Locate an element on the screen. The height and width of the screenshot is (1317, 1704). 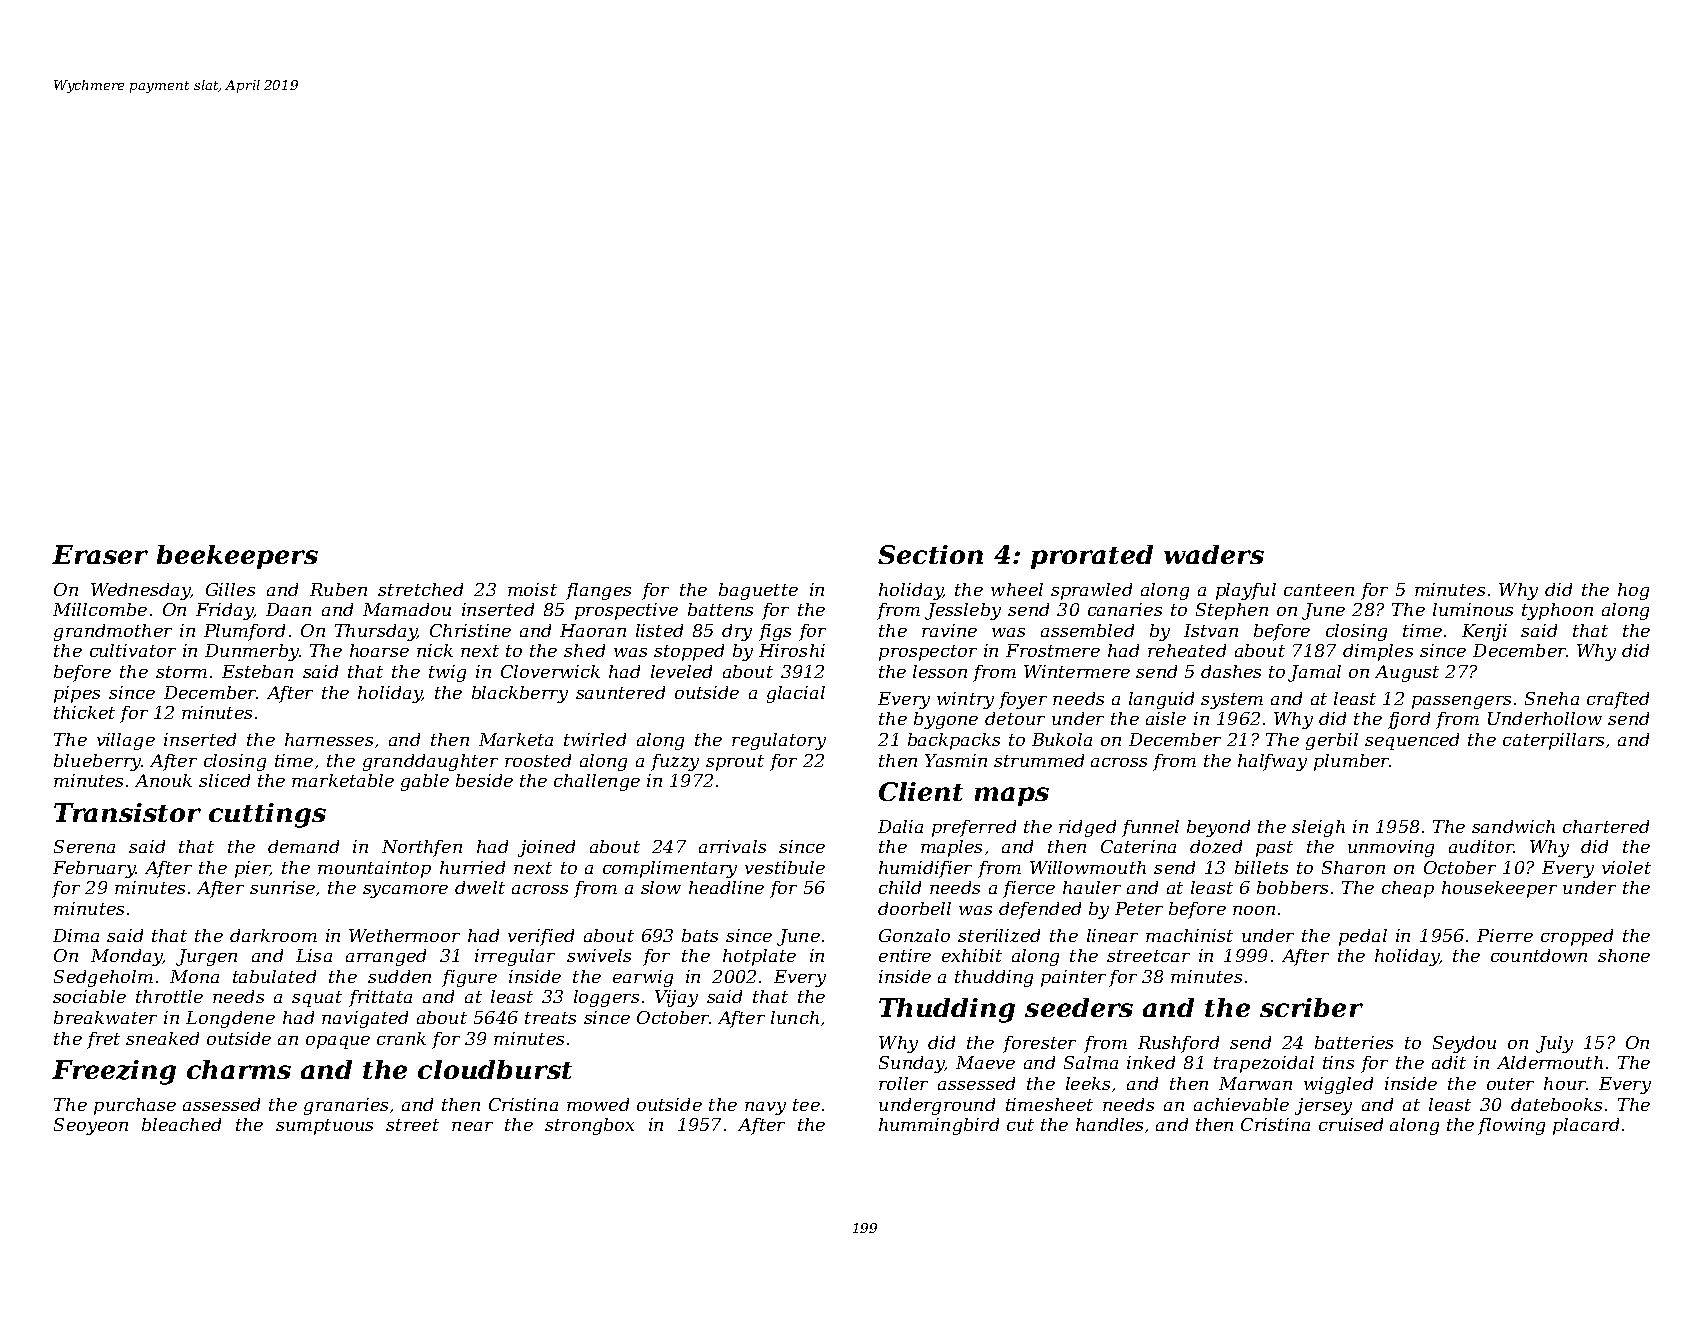
assembled is located at coordinates (1087, 630).
